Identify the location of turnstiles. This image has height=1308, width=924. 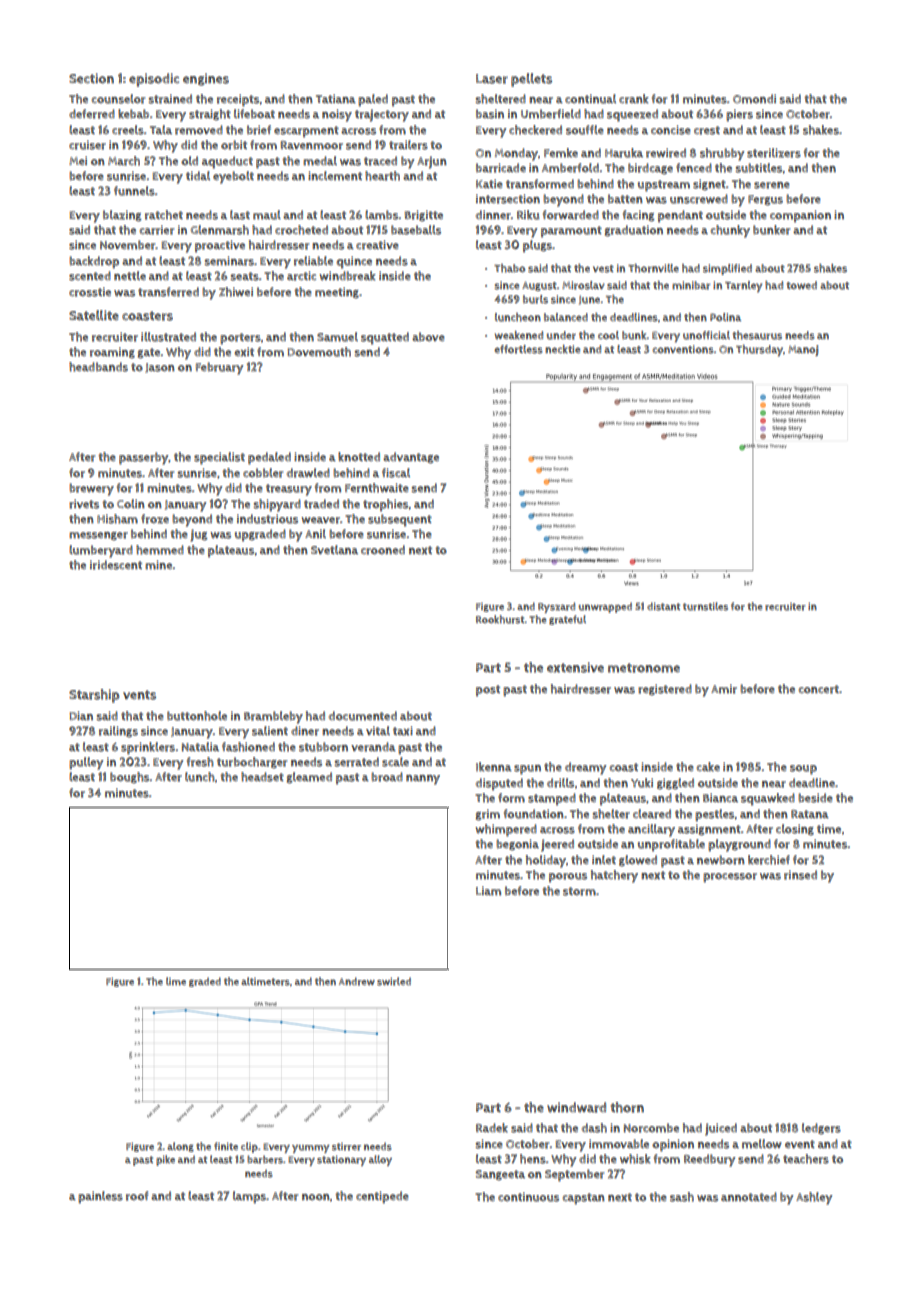
(705, 606).
